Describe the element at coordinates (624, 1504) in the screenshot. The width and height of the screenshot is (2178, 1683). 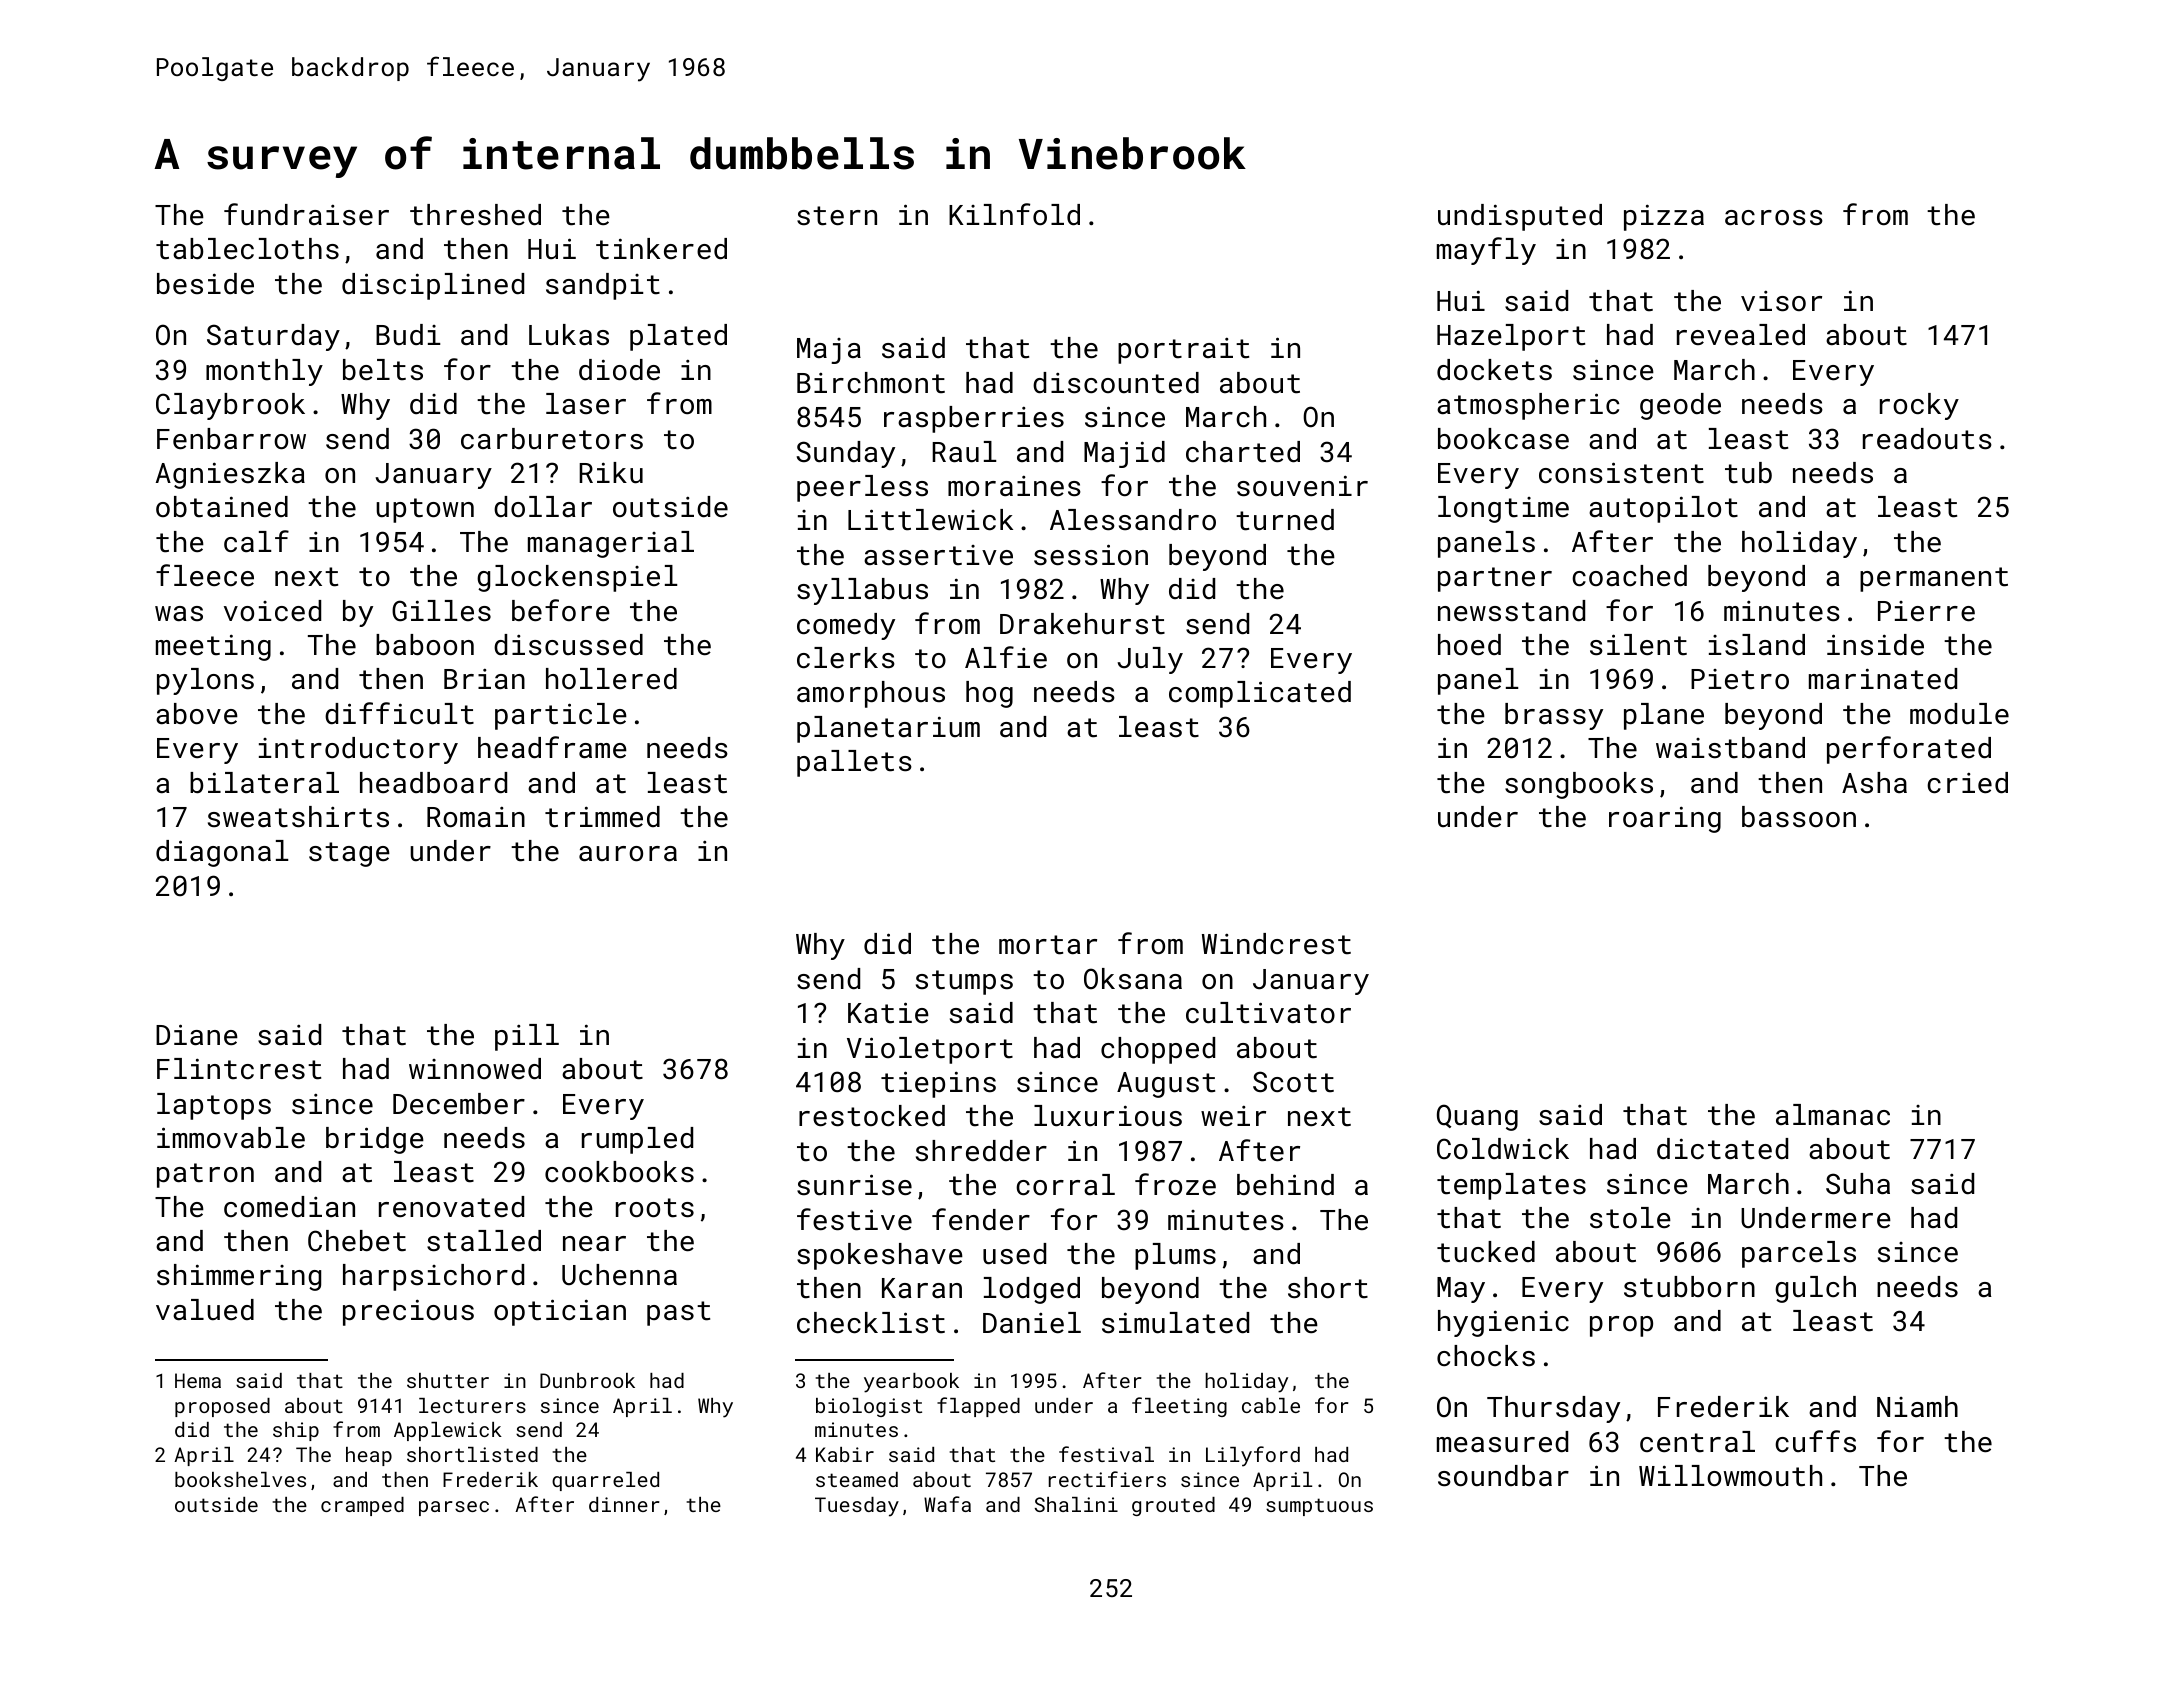
I see `dinner` at that location.
